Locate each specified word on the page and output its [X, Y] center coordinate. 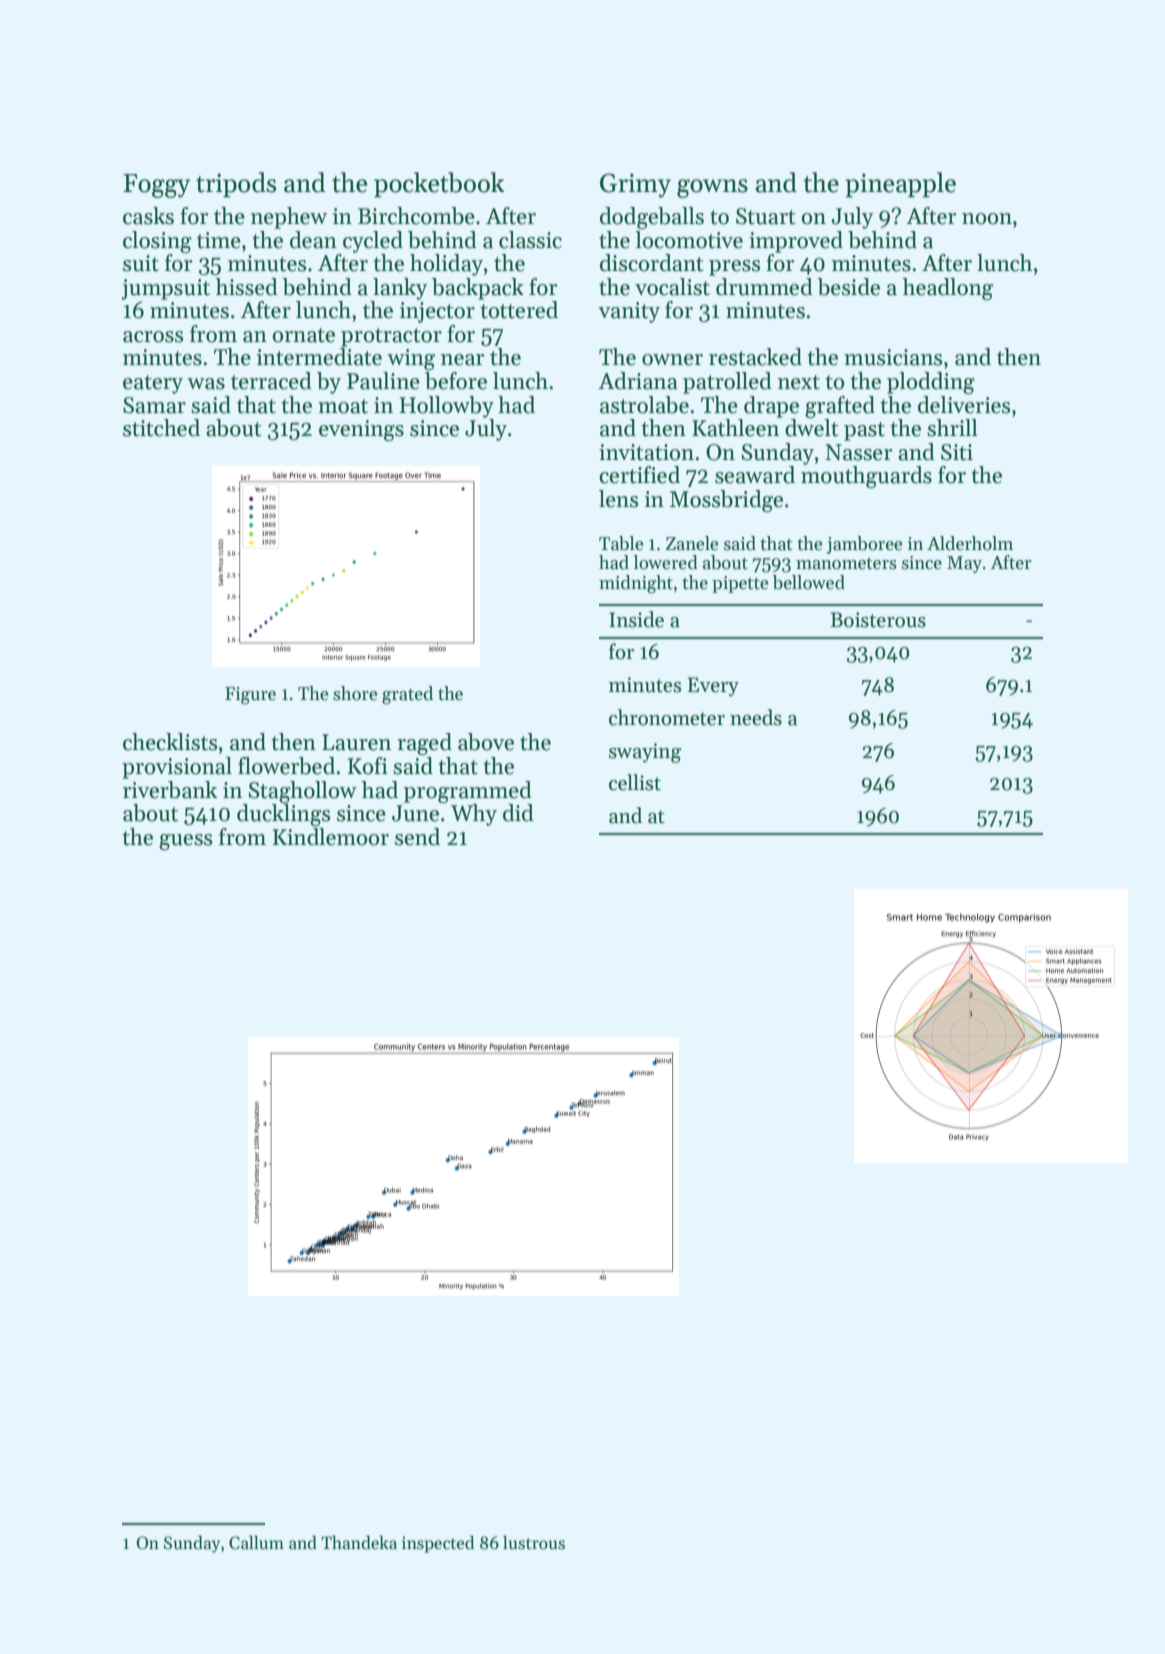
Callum [256, 1542]
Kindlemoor [331, 837]
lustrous [534, 1542]
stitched [161, 428]
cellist [635, 782]
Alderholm [970, 543]
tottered [519, 310]
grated [407, 695]
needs [756, 717]
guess [185, 842]
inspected [438, 1544]
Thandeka [359, 1542]
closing [157, 242]
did [518, 813]
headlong [948, 289]
